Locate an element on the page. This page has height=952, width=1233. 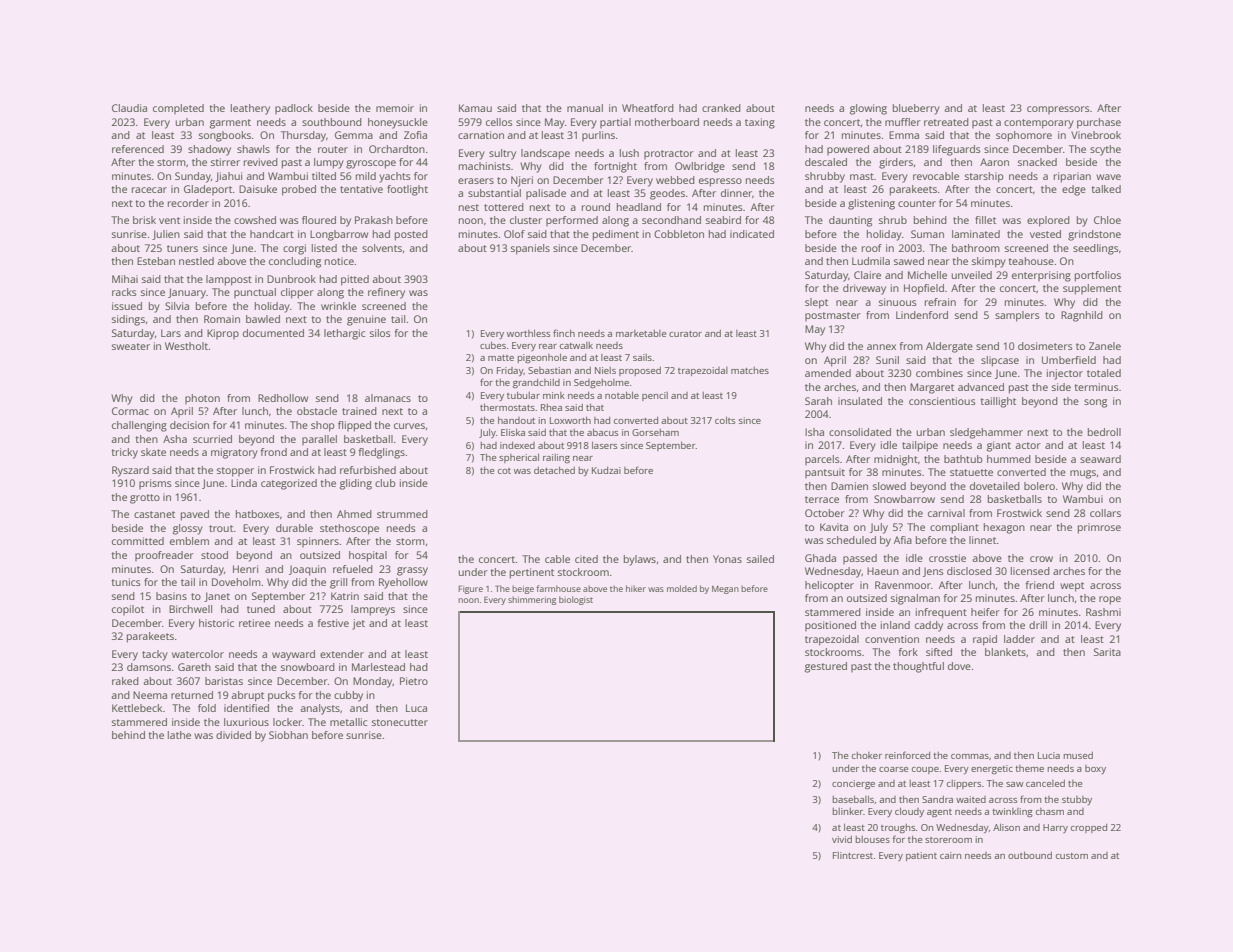
Claudia is located at coordinates (129, 108).
